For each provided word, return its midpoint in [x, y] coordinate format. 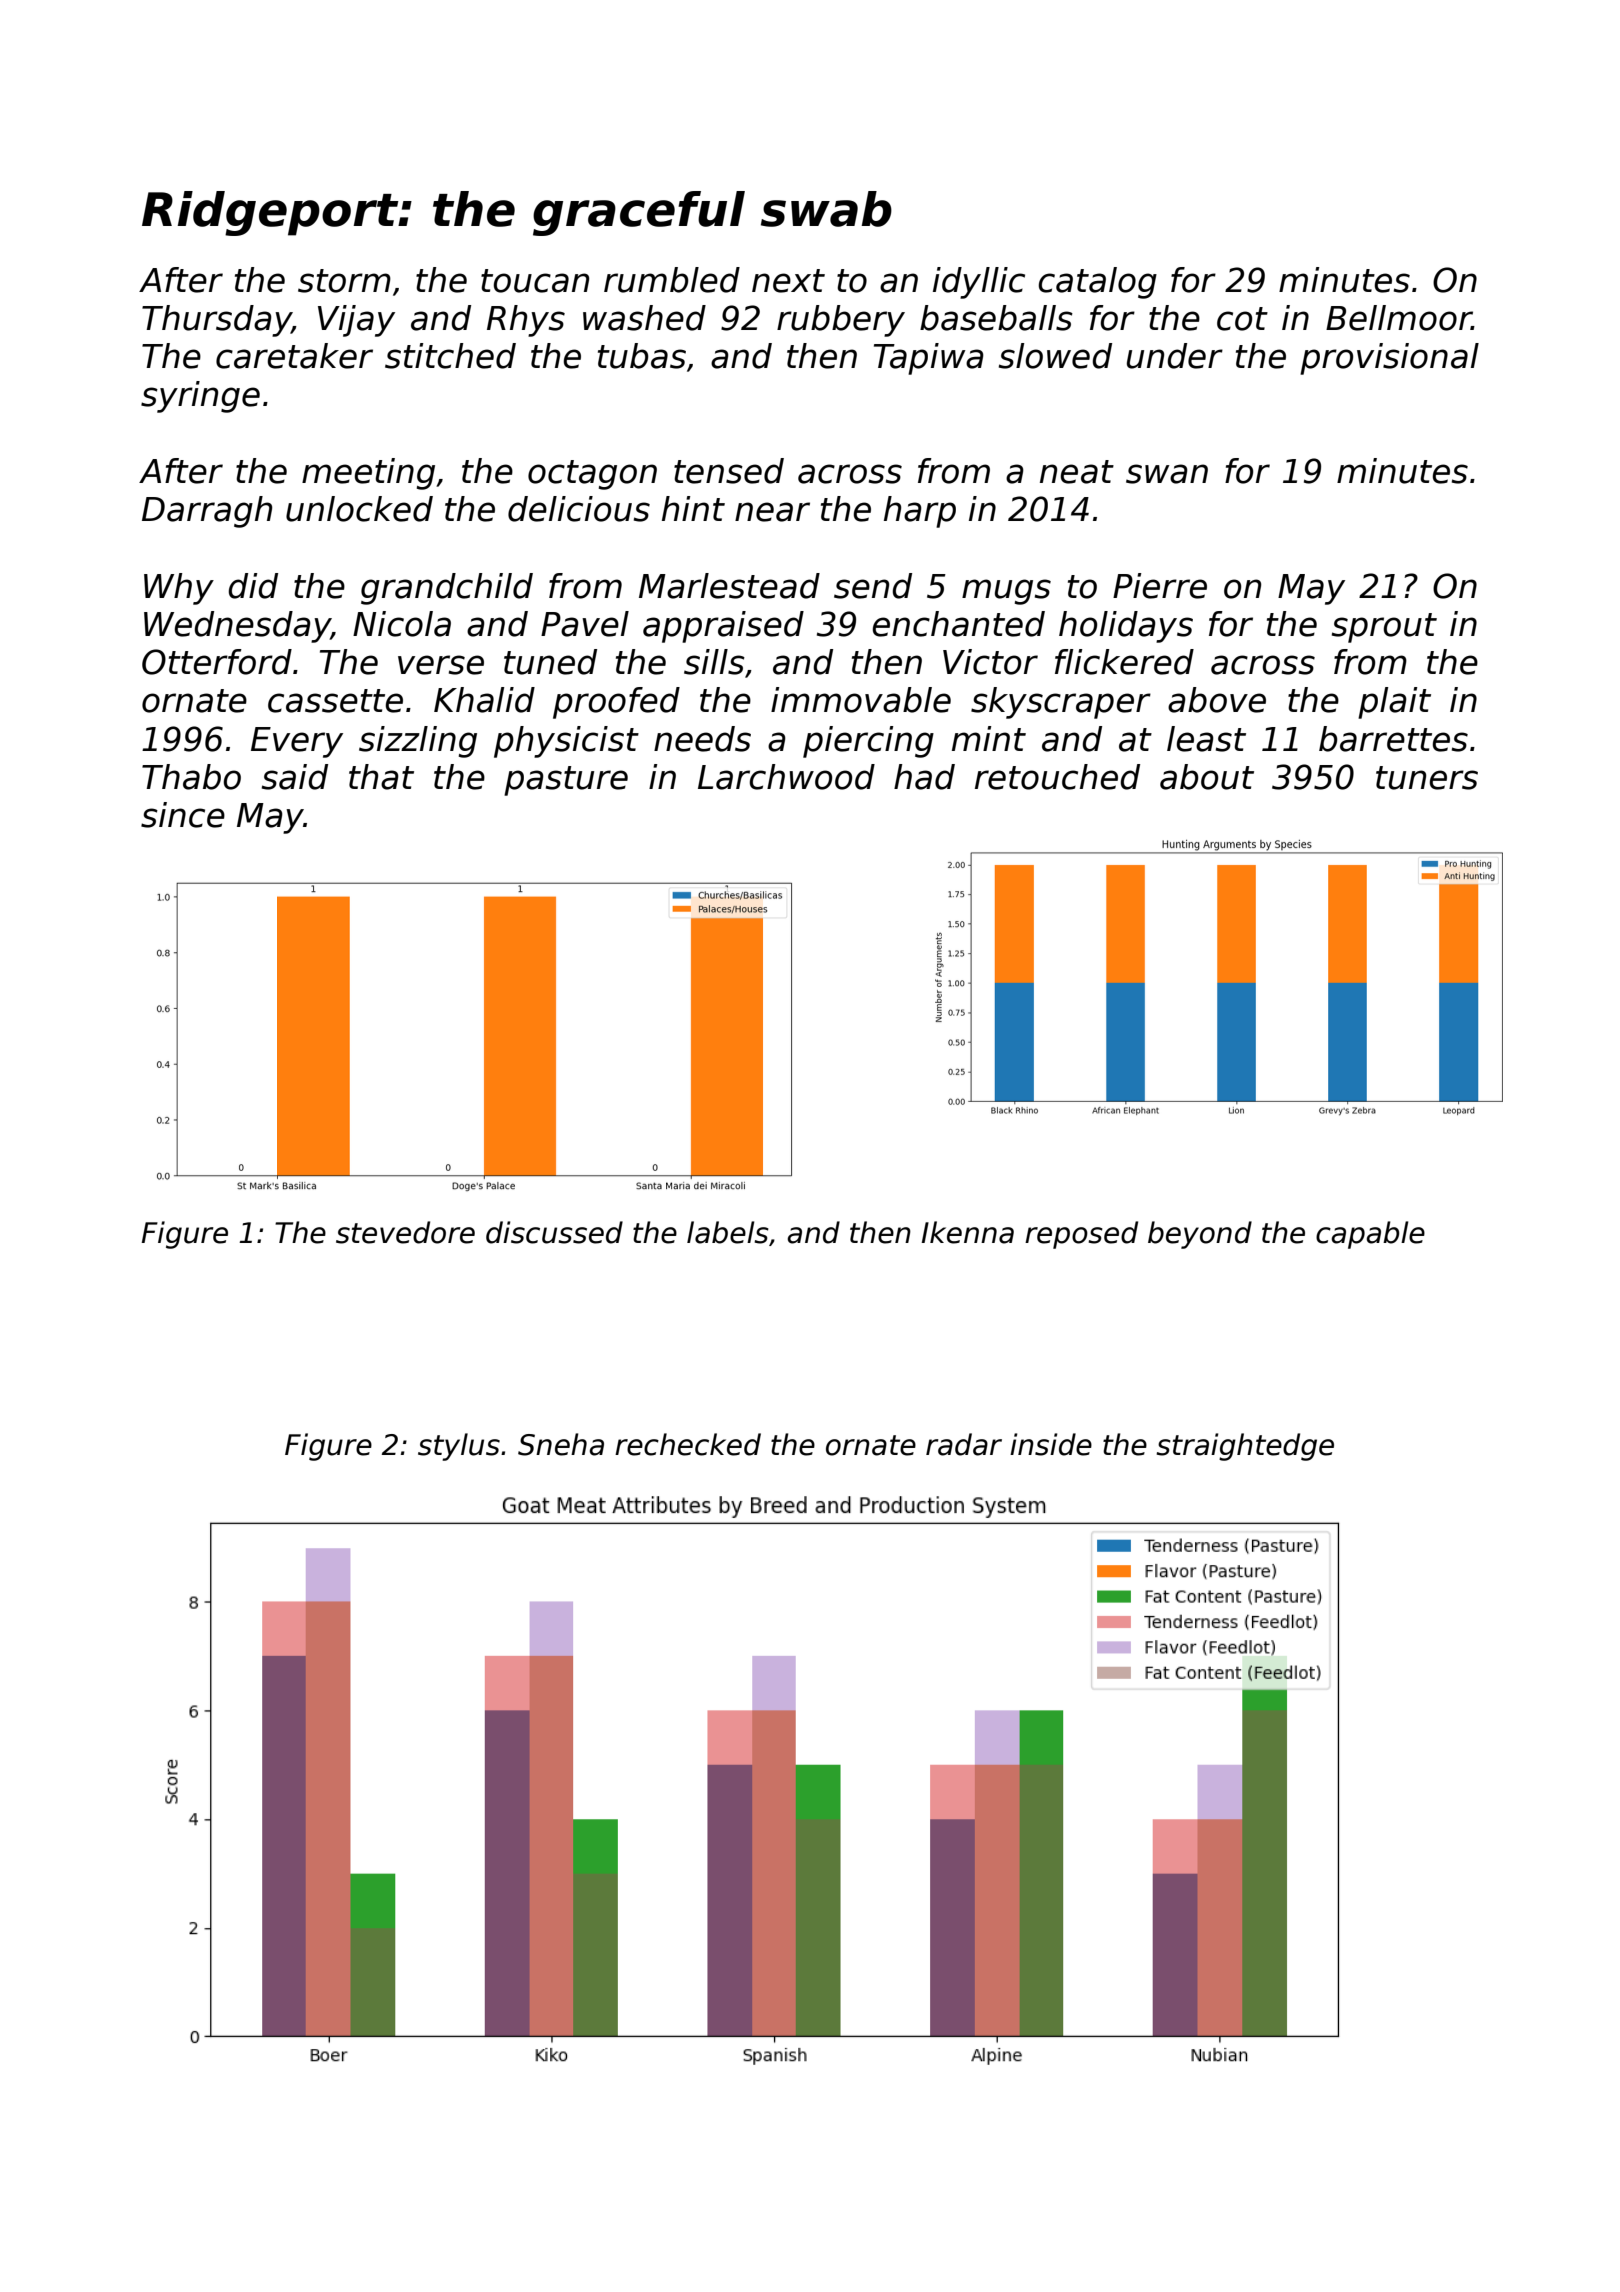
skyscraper [1061, 703]
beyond [1200, 1235]
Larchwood [786, 777]
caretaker [294, 356]
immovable [861, 700]
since [183, 815]
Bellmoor [1399, 318]
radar [964, 1444]
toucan [535, 281]
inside [1051, 1444]
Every [297, 742]
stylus [459, 1447]
